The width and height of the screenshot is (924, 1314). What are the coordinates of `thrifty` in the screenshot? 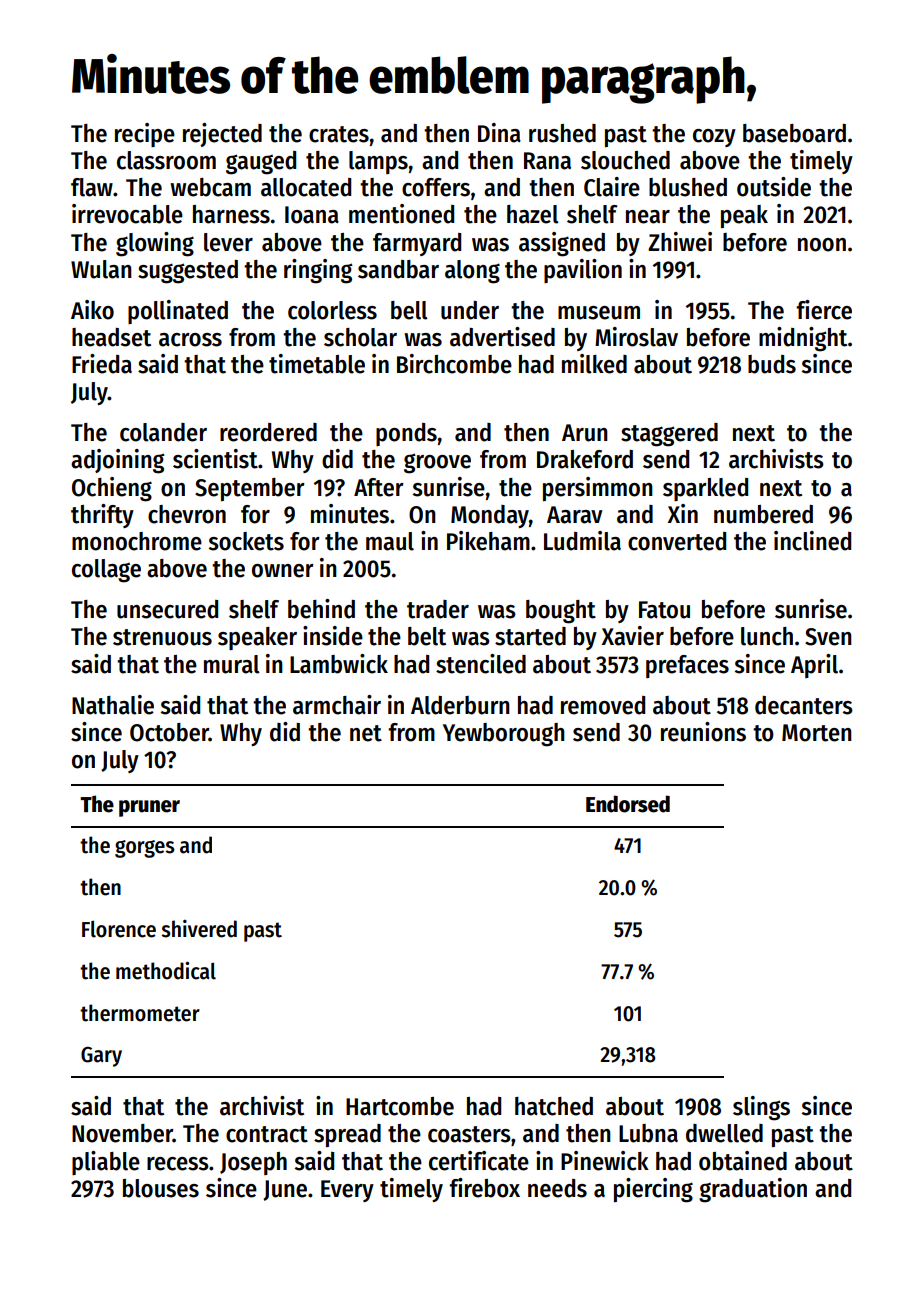 It's located at (102, 516).
